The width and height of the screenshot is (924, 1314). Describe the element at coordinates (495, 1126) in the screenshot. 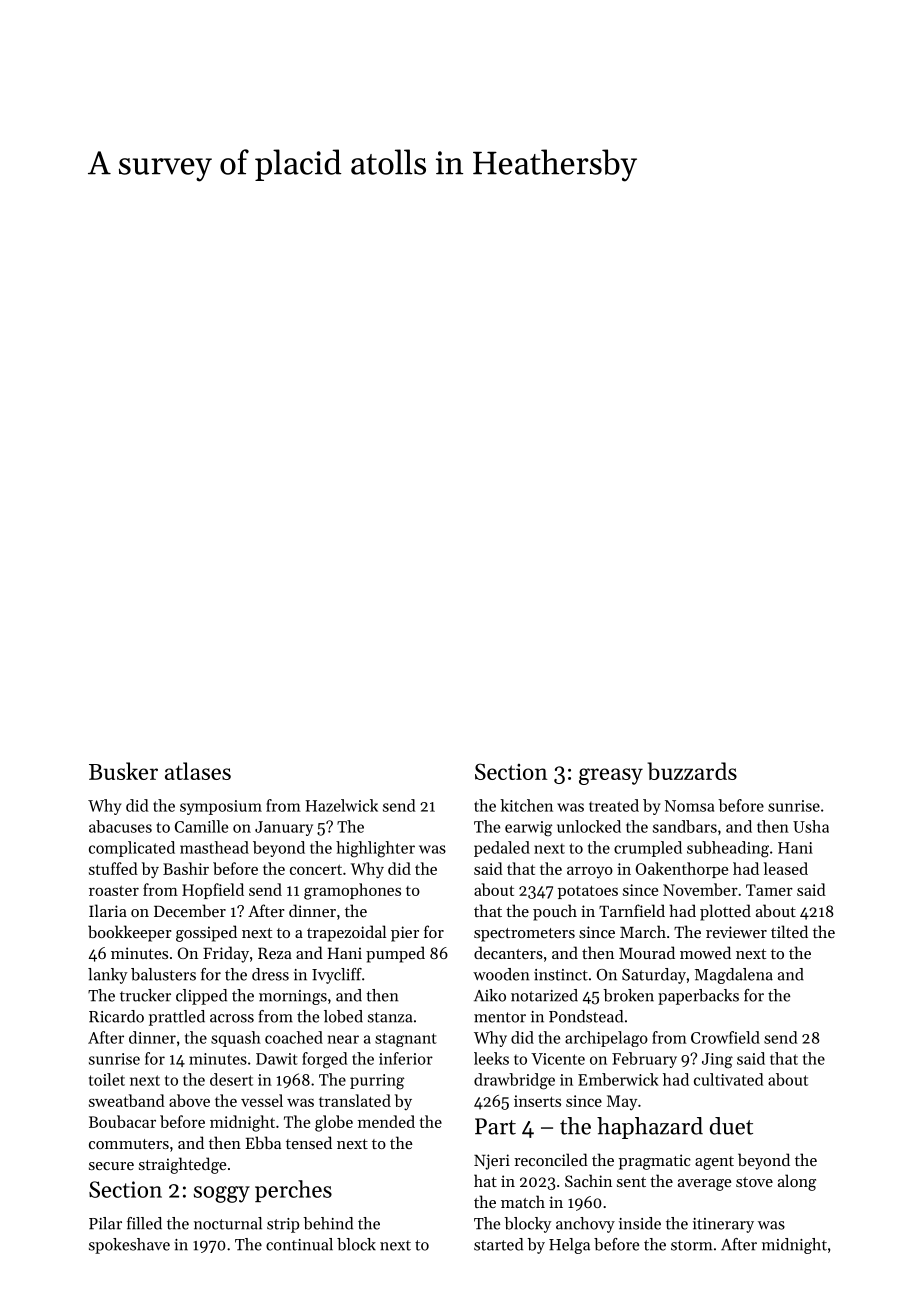

I see `Part` at that location.
